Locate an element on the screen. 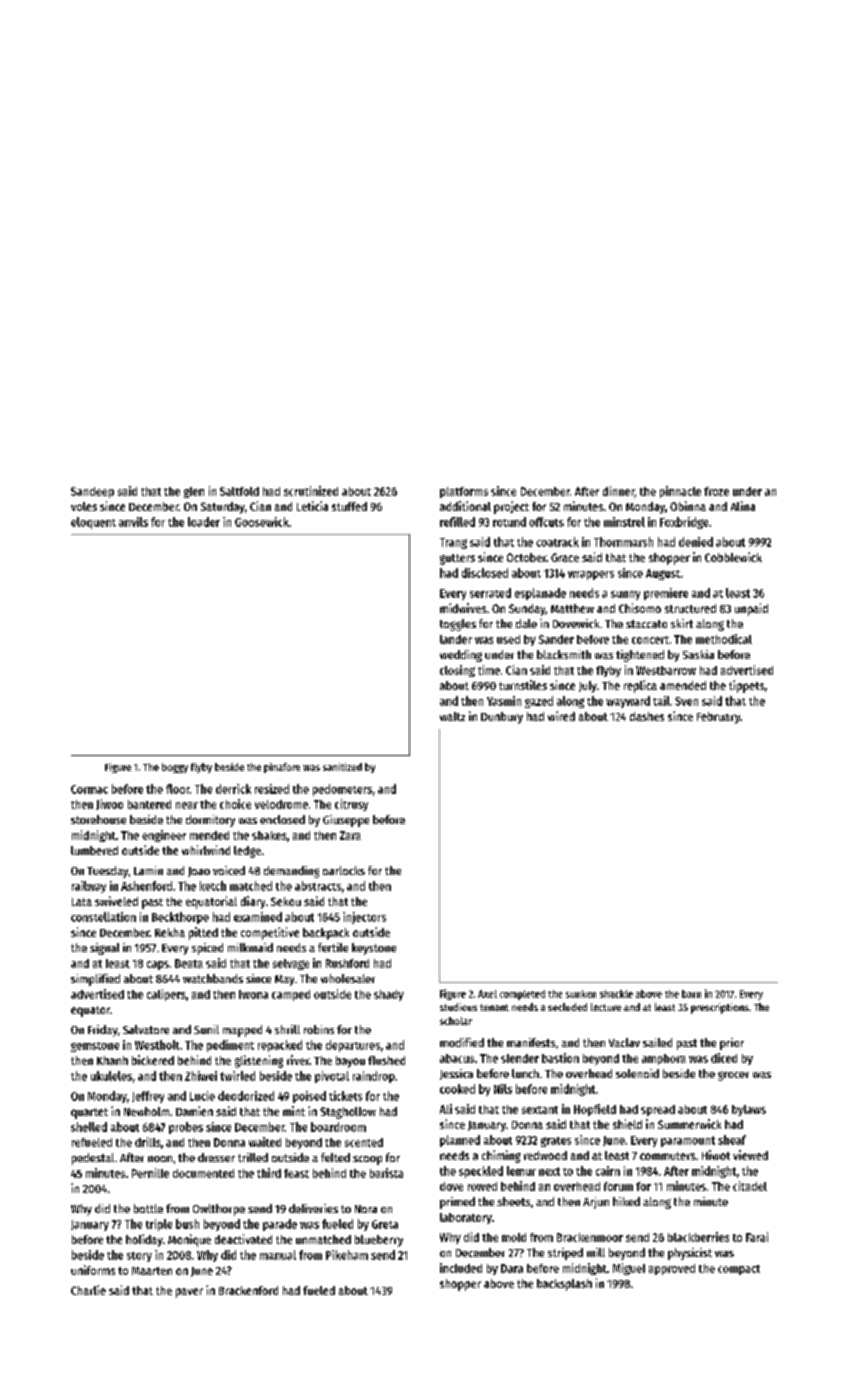 The image size is (849, 1400). Salvatore is located at coordinates (146, 1029).
